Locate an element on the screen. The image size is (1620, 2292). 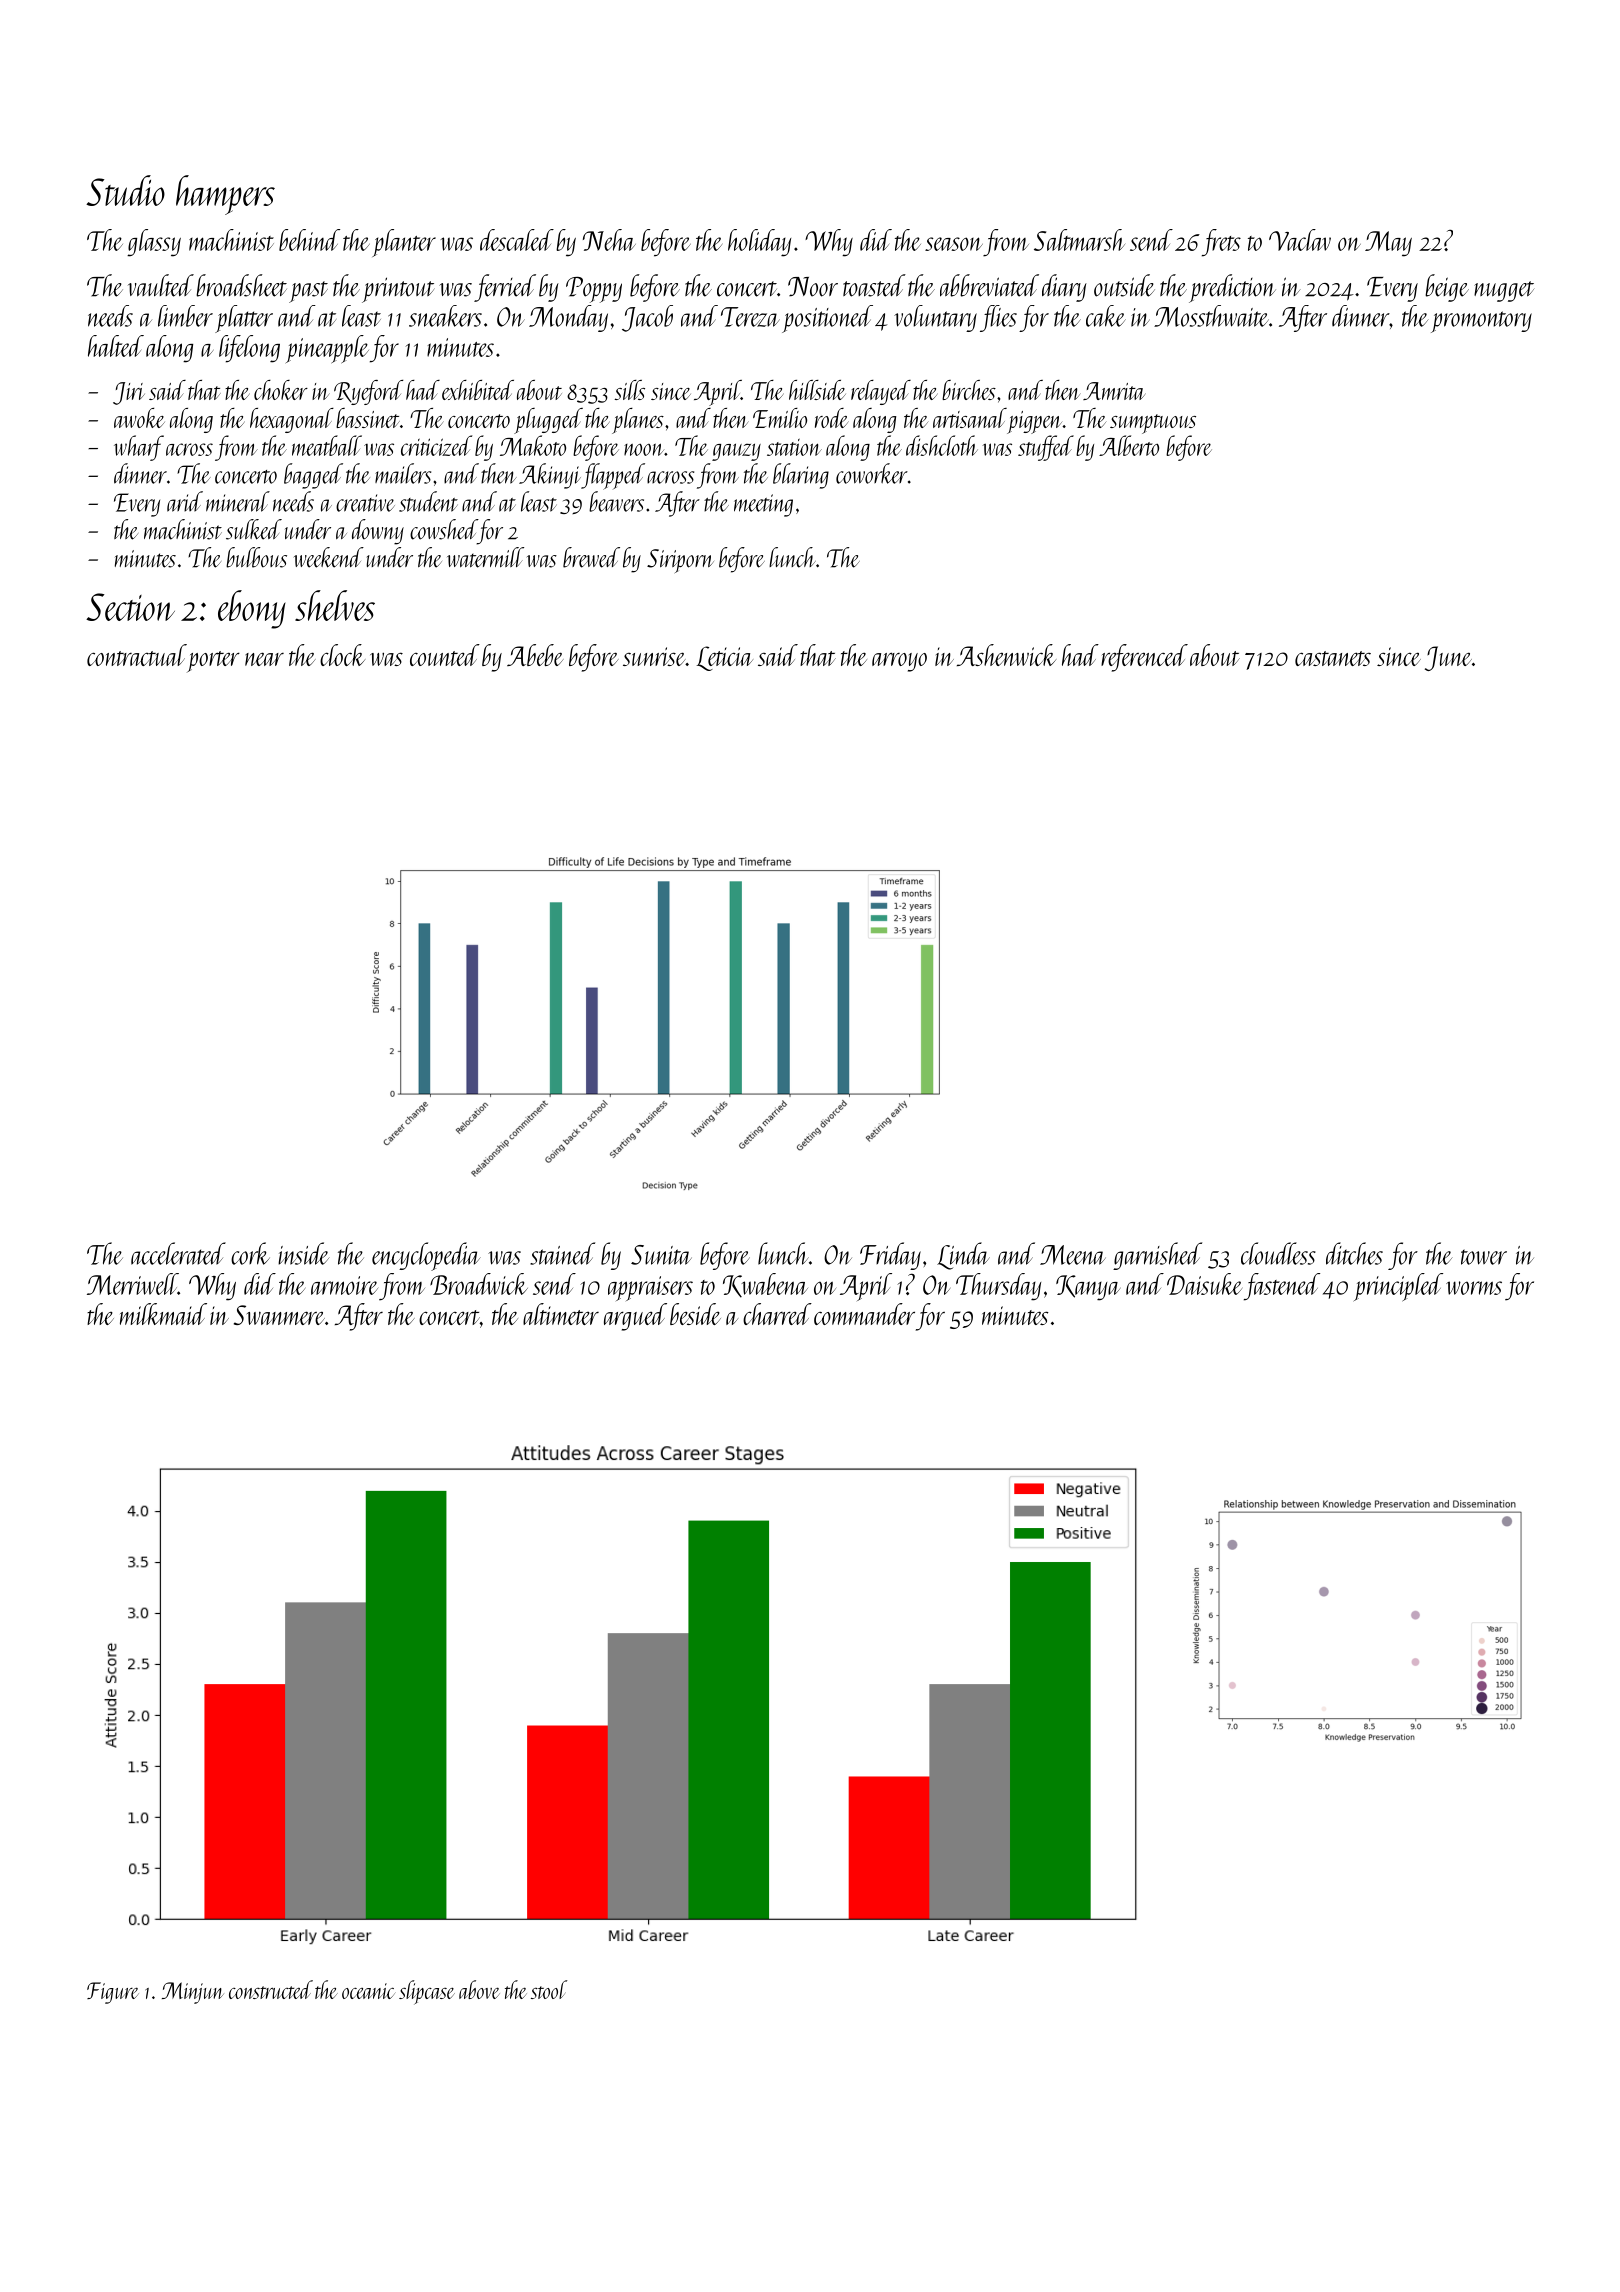
Minjun is located at coordinates (193, 1993).
